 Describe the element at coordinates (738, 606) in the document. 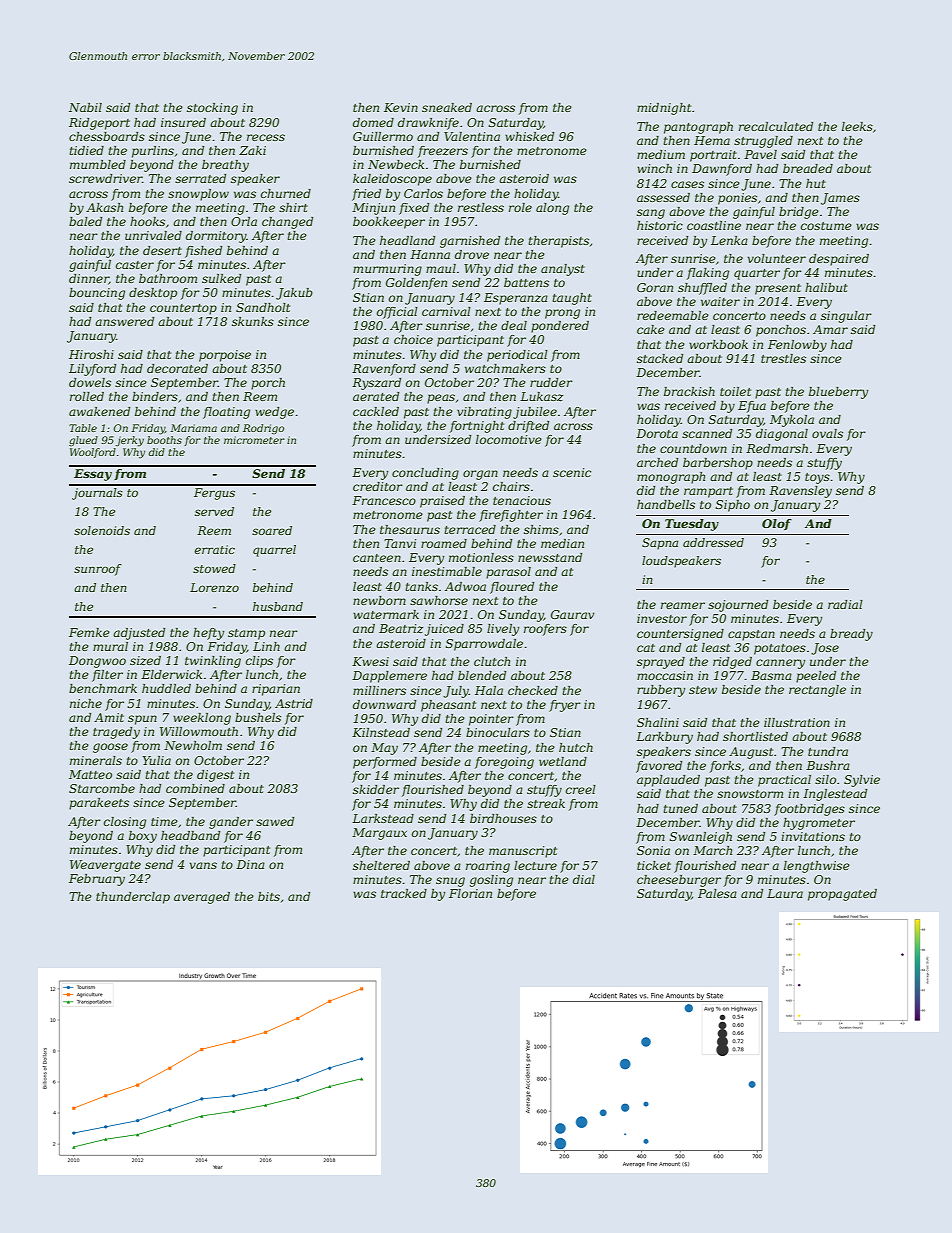

I see `sojourned` at that location.
